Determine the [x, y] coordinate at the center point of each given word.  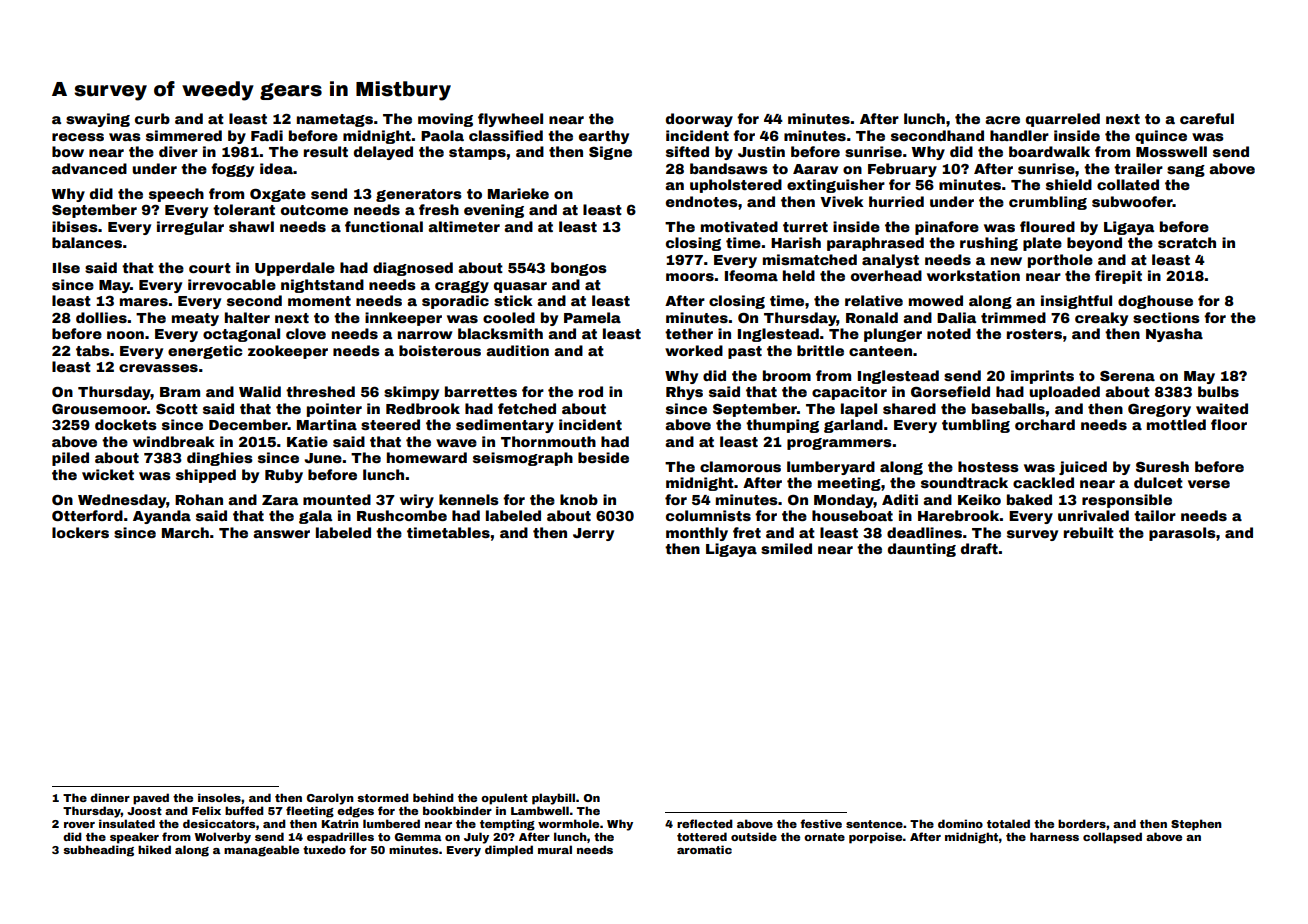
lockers [80, 532]
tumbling [976, 426]
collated [1128, 184]
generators [419, 195]
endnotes [702, 201]
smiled [786, 548]
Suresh [1162, 466]
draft [979, 548]
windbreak [174, 441]
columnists [708, 515]
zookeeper [288, 352]
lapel [859, 410]
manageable [261, 851]
